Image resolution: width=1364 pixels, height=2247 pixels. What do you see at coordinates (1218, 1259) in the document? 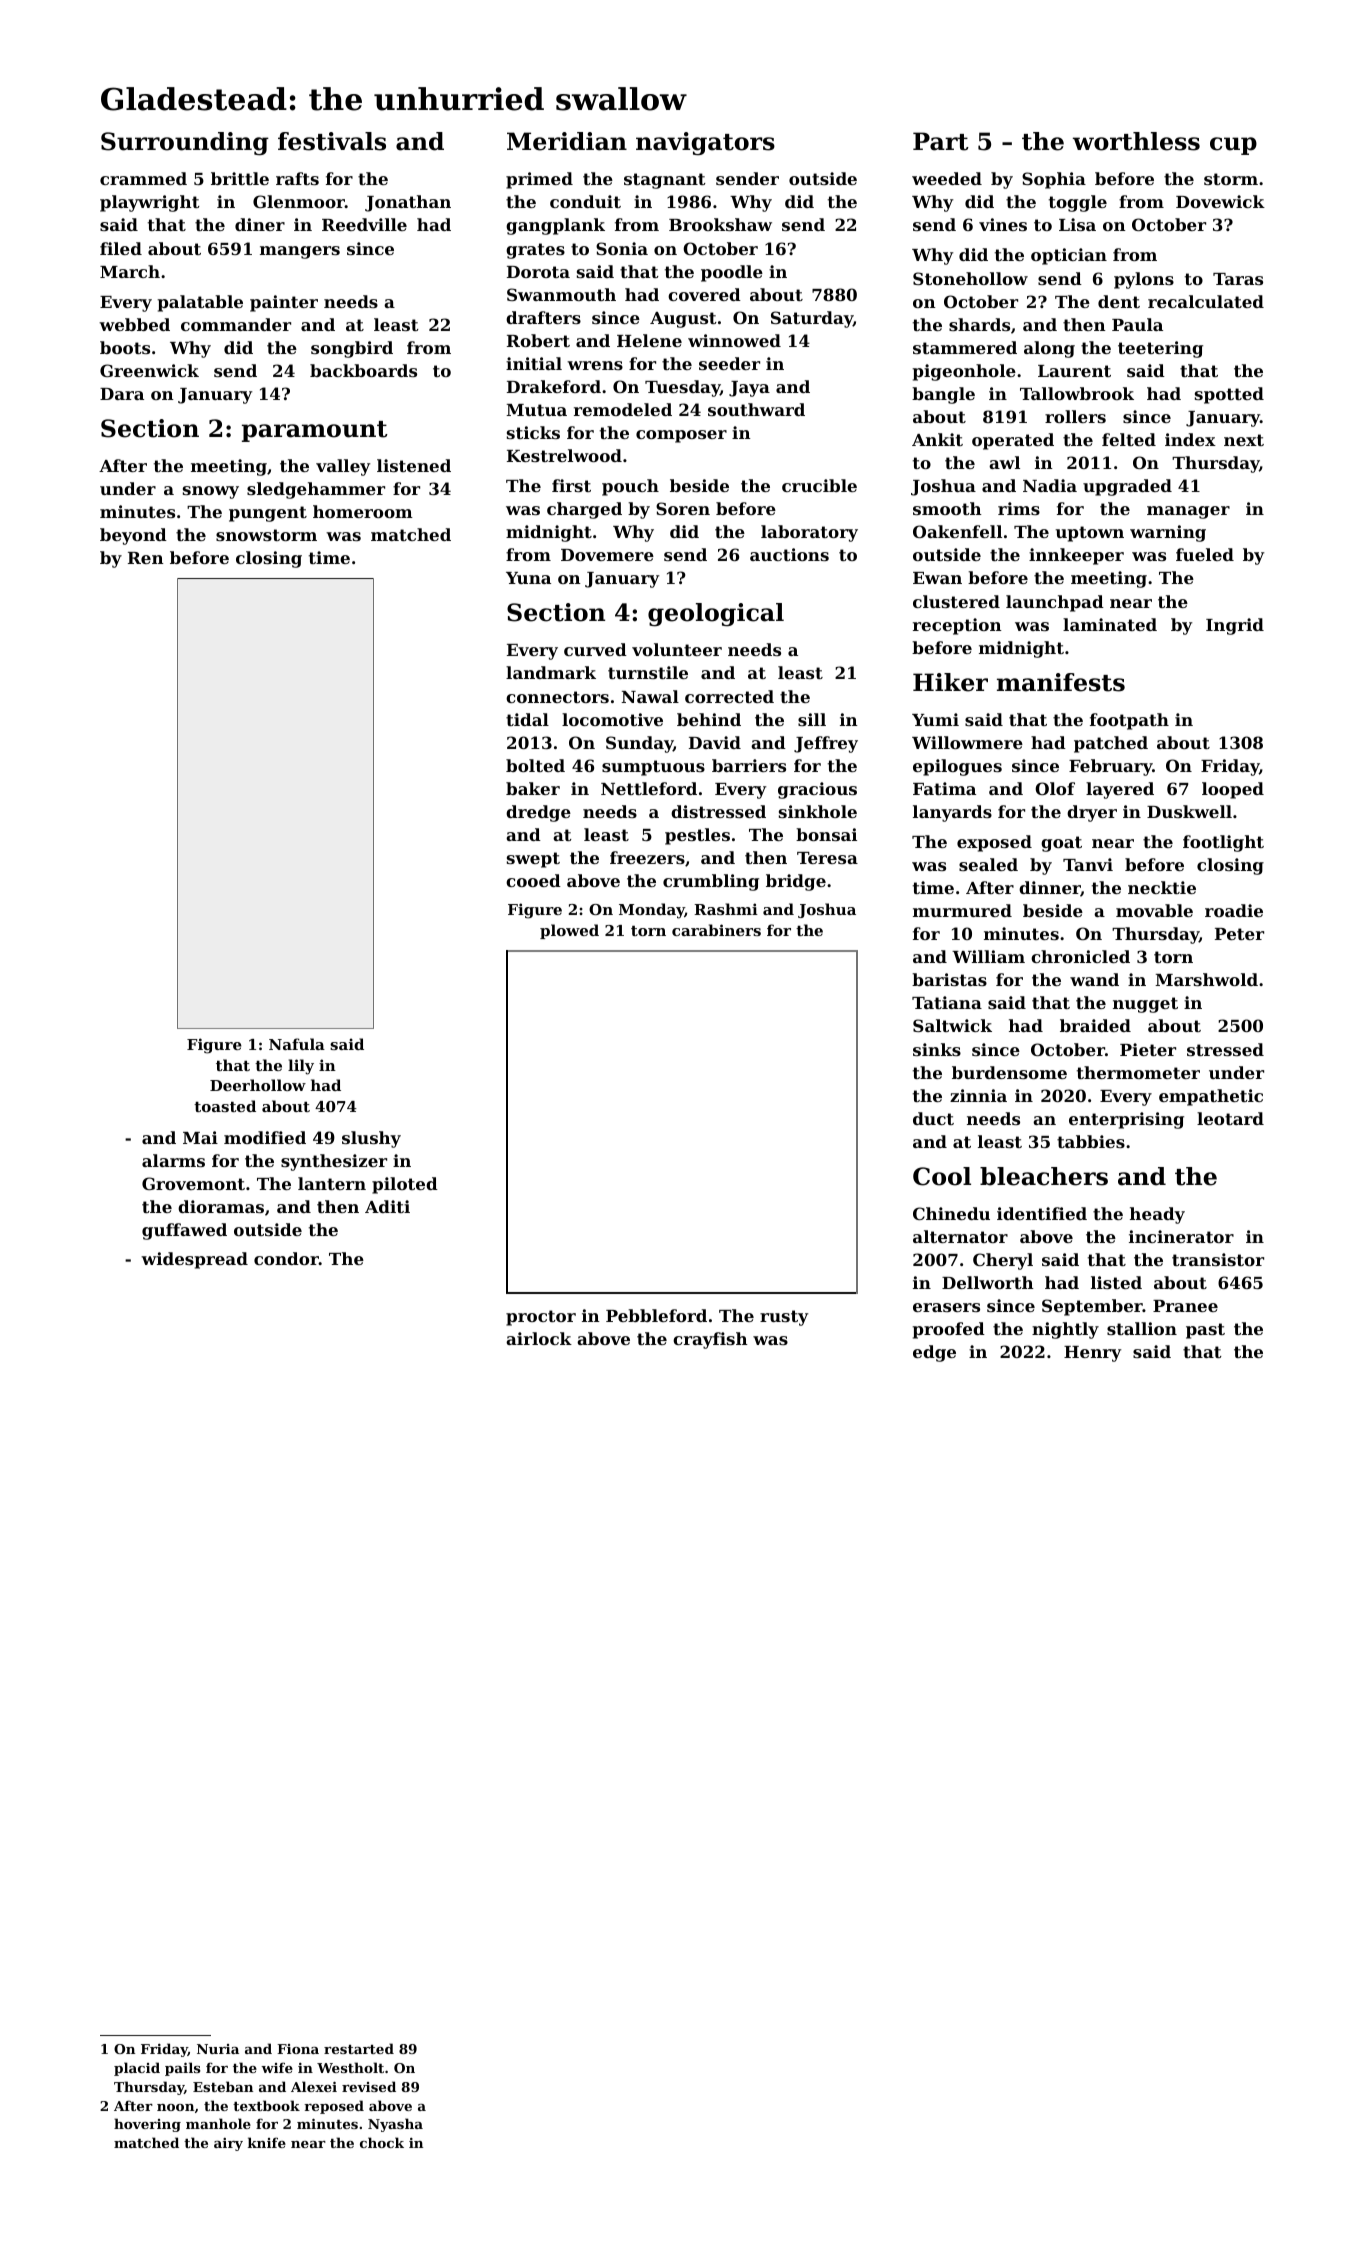
I see `transistor` at bounding box center [1218, 1259].
